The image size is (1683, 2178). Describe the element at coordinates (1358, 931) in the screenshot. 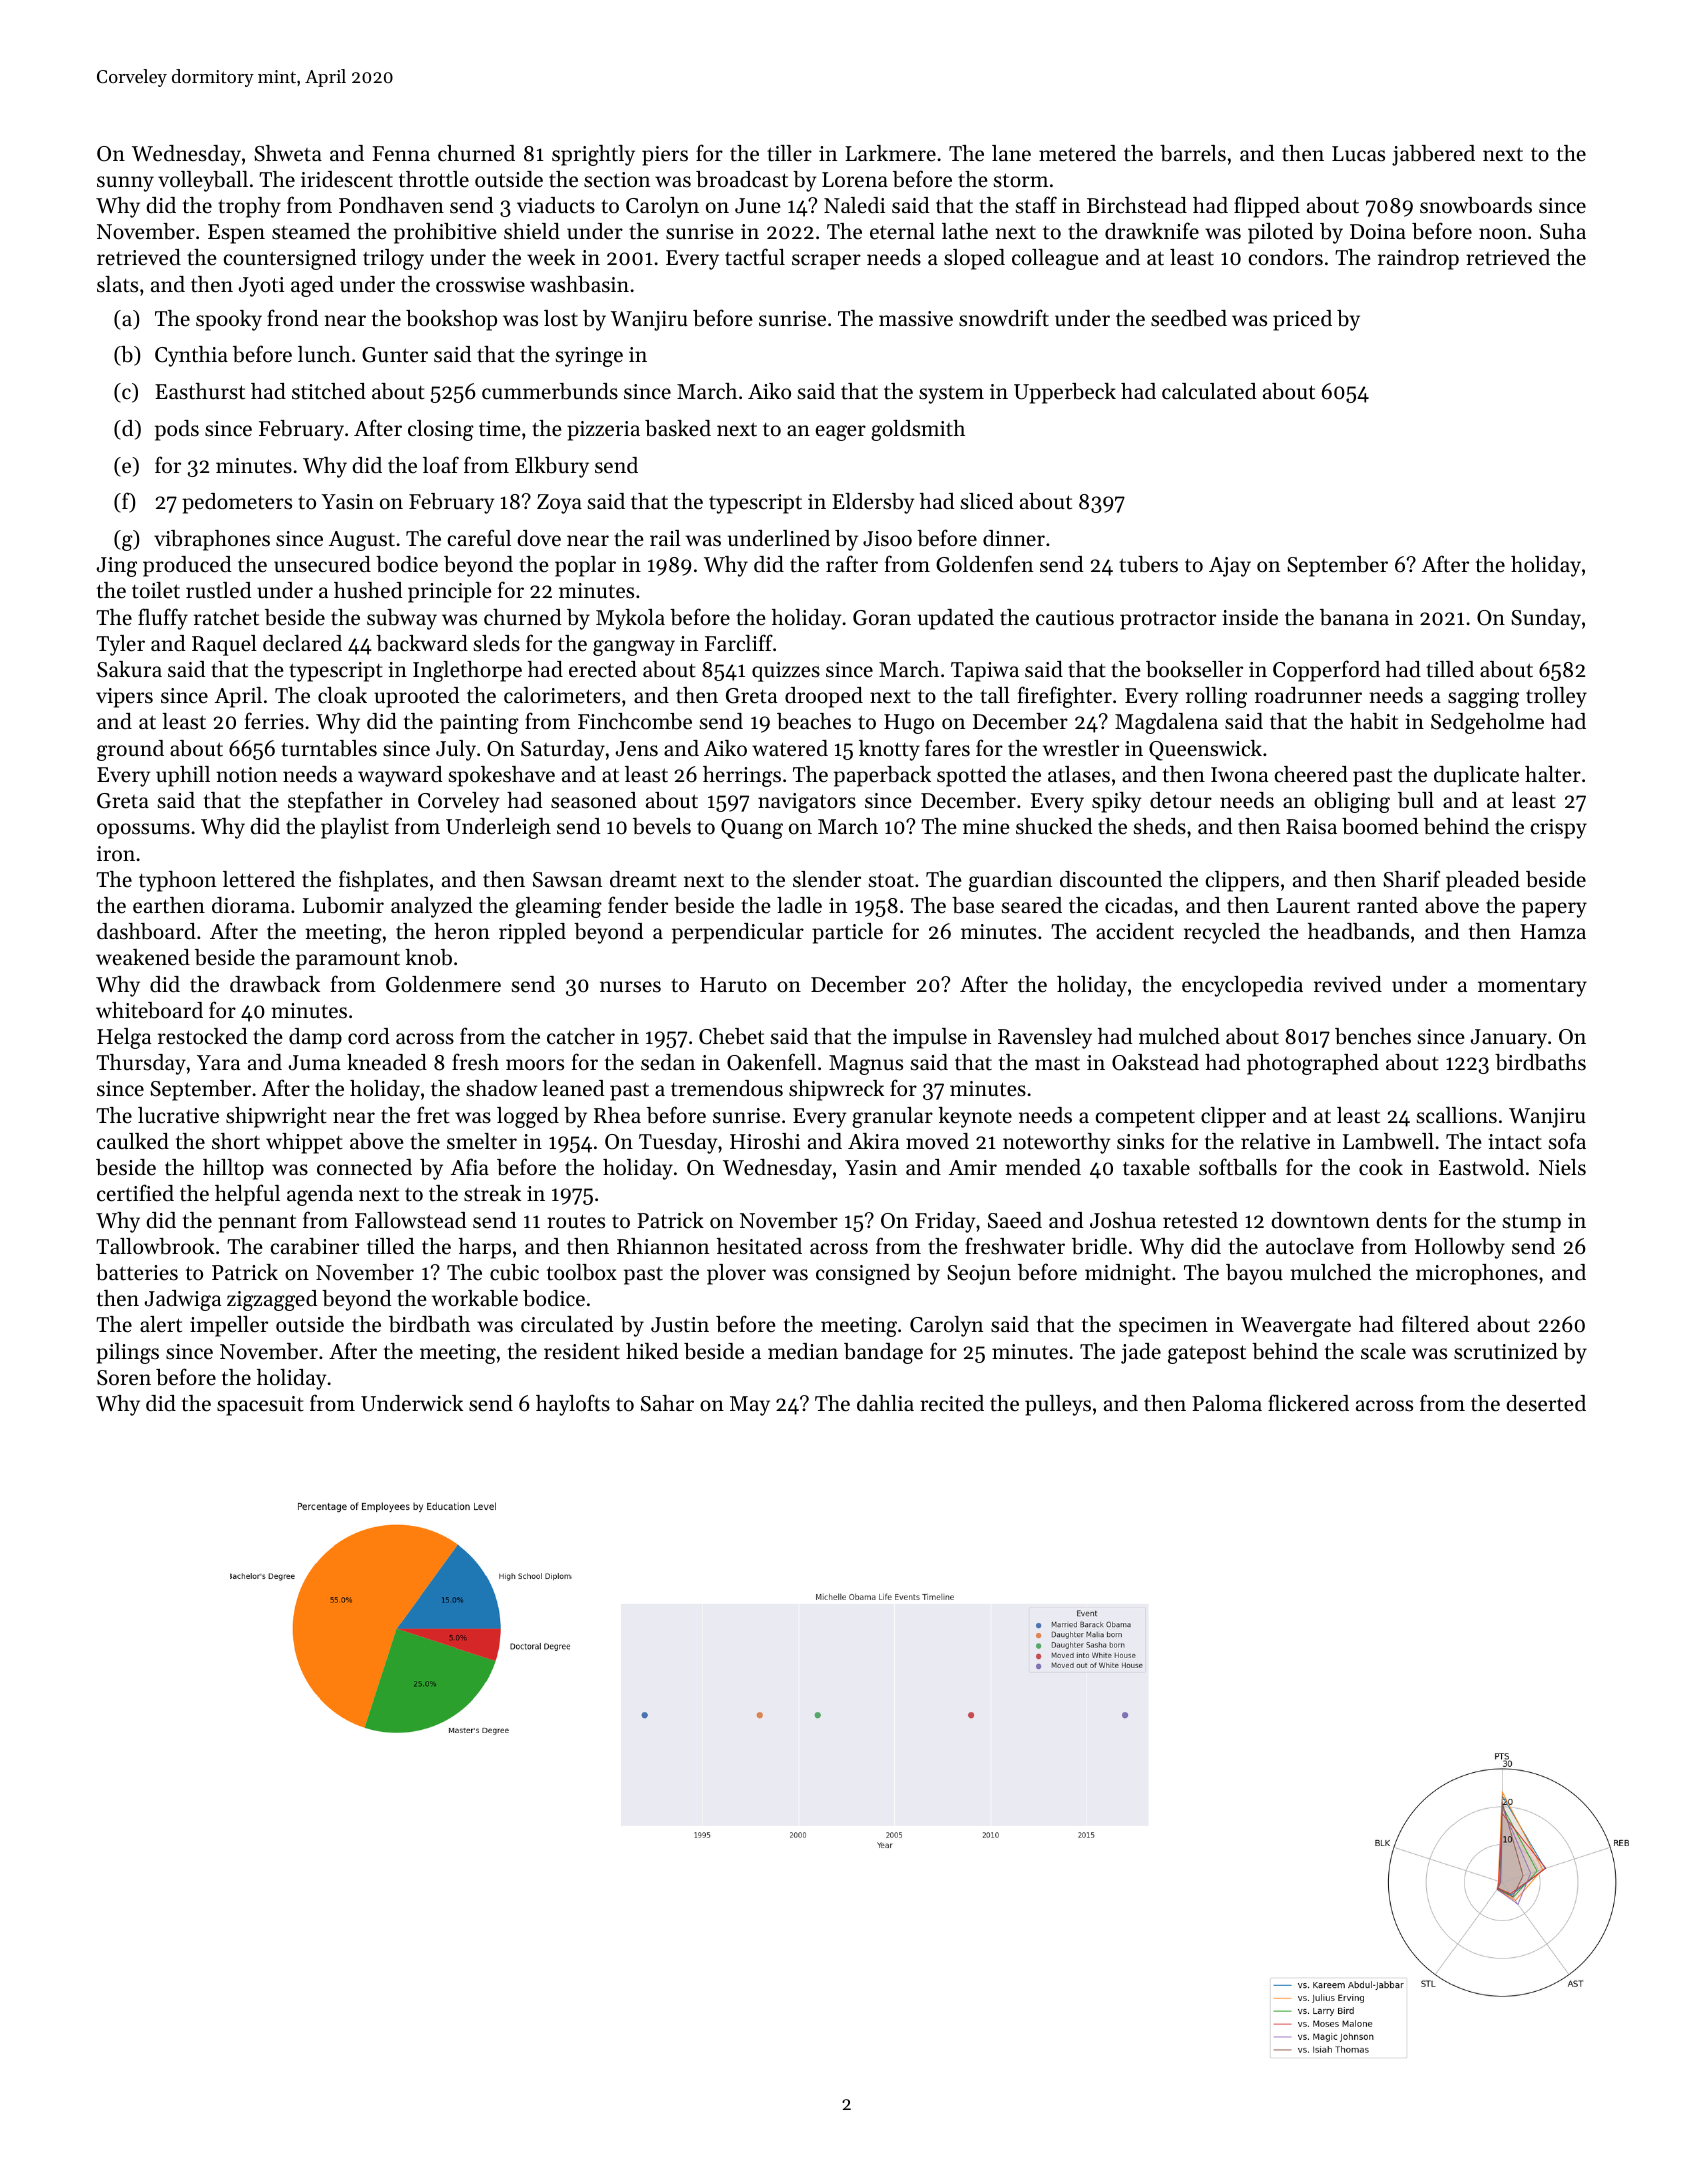

I see `headbands` at that location.
